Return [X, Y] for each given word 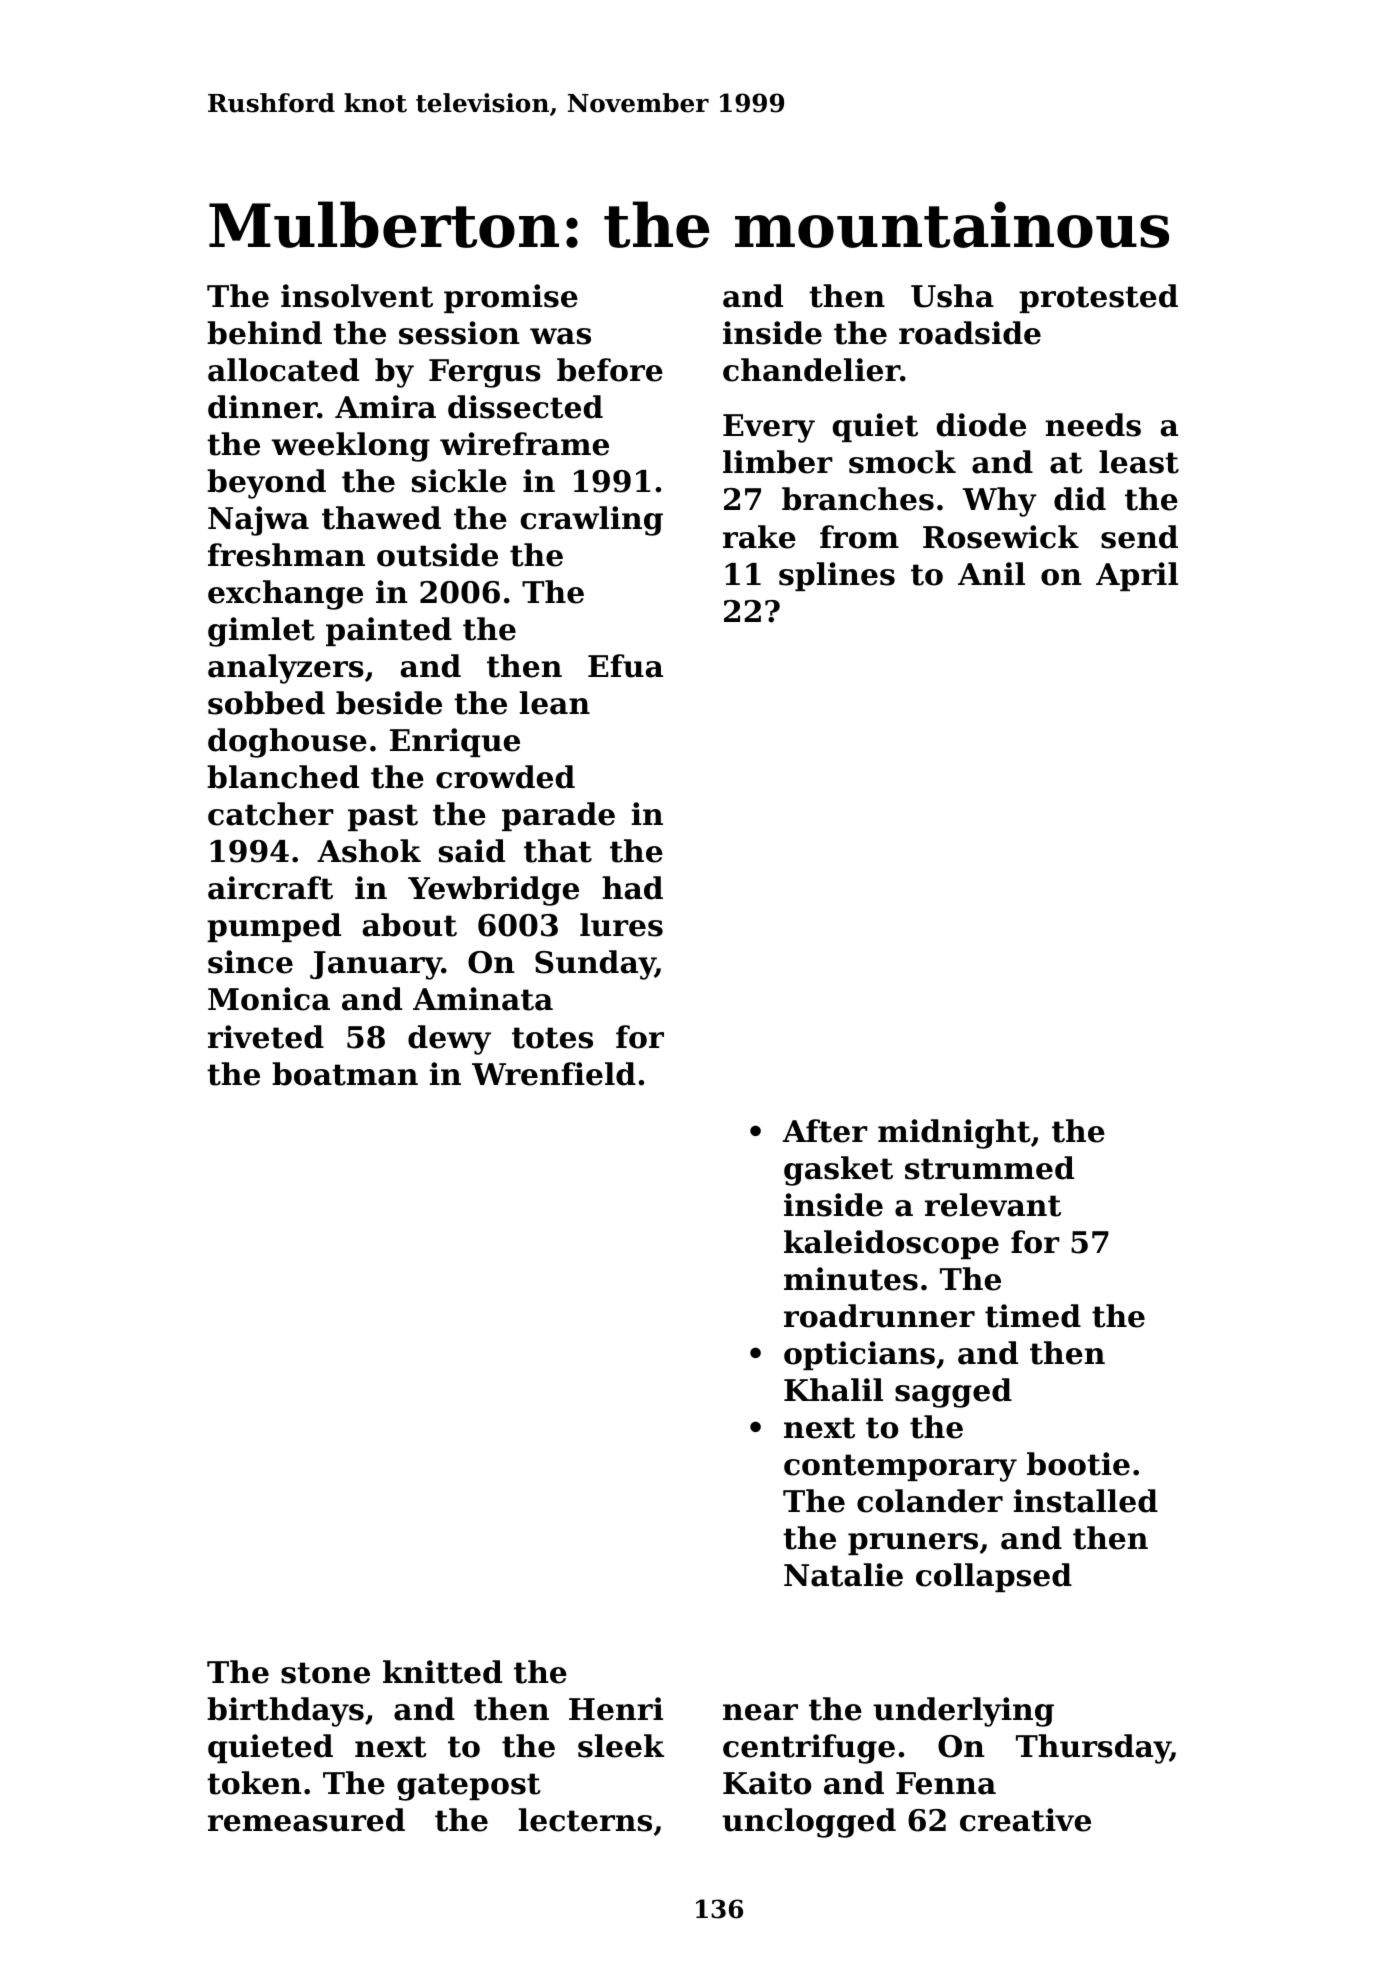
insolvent [357, 296]
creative [1025, 1820]
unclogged [809, 1823]
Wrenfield [554, 1074]
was [560, 336]
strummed [989, 1168]
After [825, 1131]
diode [981, 425]
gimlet [261, 632]
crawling [592, 521]
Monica [269, 999]
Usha [952, 296]
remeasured [306, 1820]
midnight [954, 1134]
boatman [345, 1074]
